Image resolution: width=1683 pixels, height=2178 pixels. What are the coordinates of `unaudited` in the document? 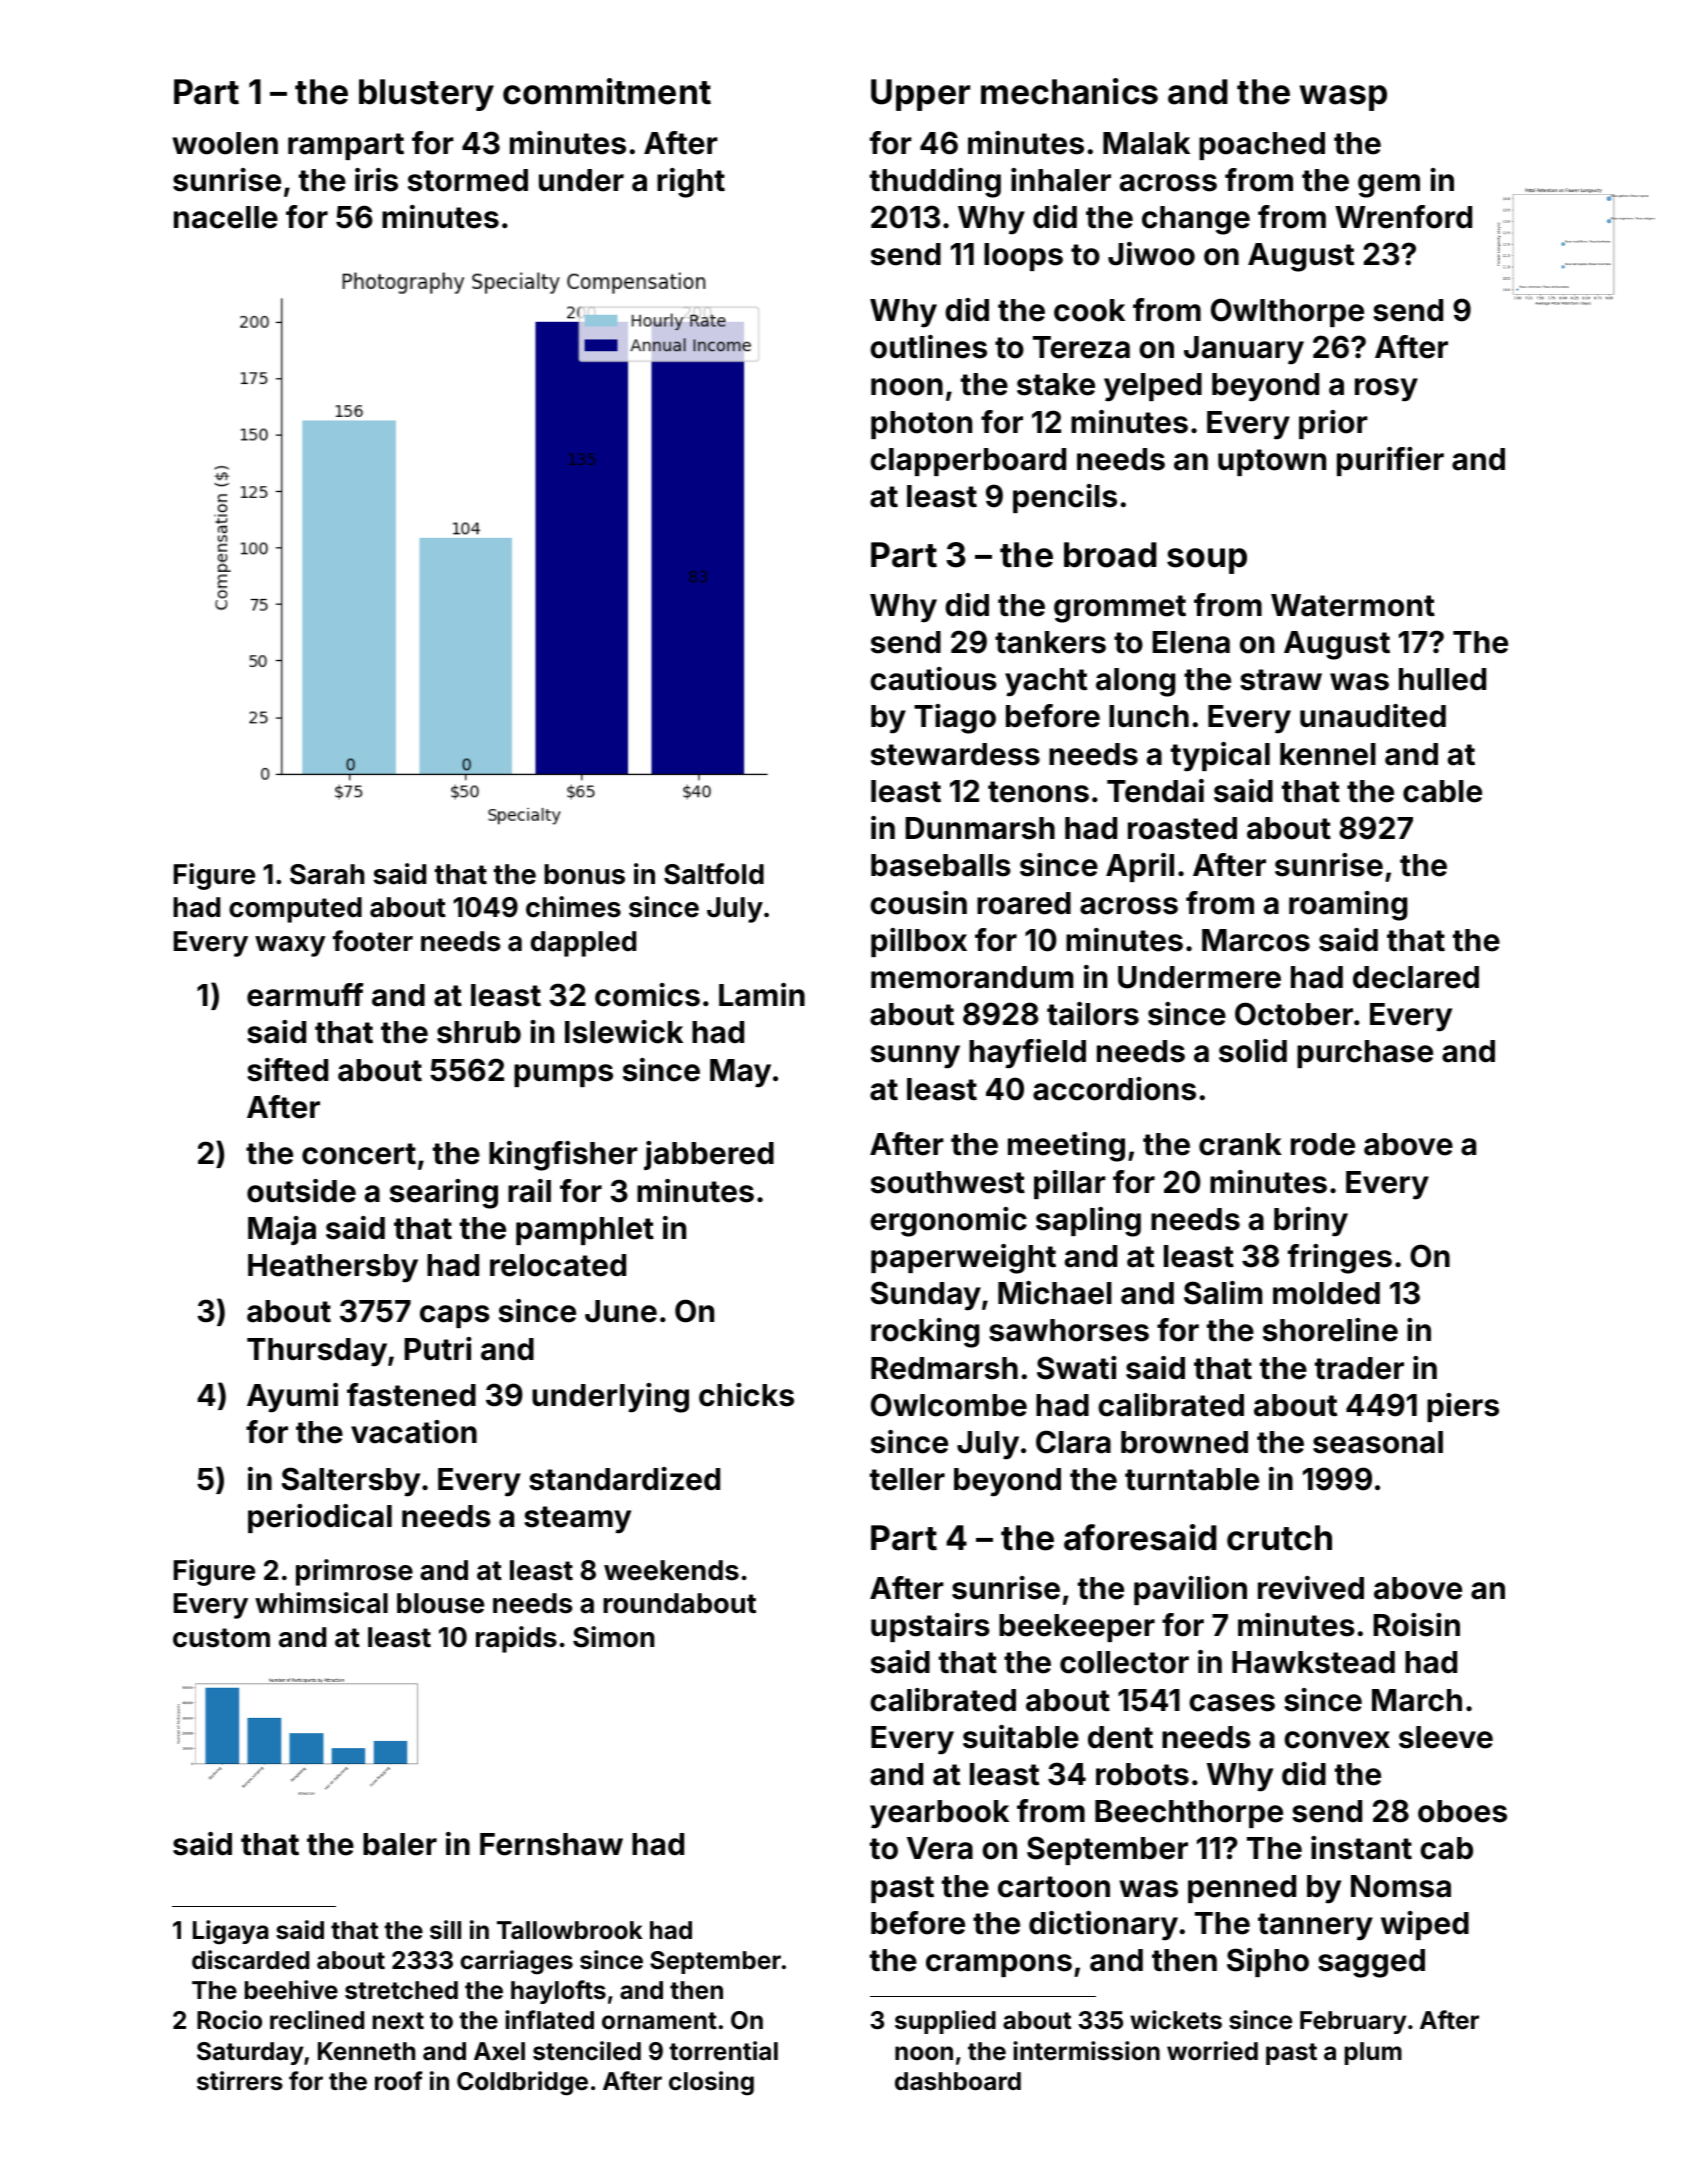 It's located at (1373, 716).
